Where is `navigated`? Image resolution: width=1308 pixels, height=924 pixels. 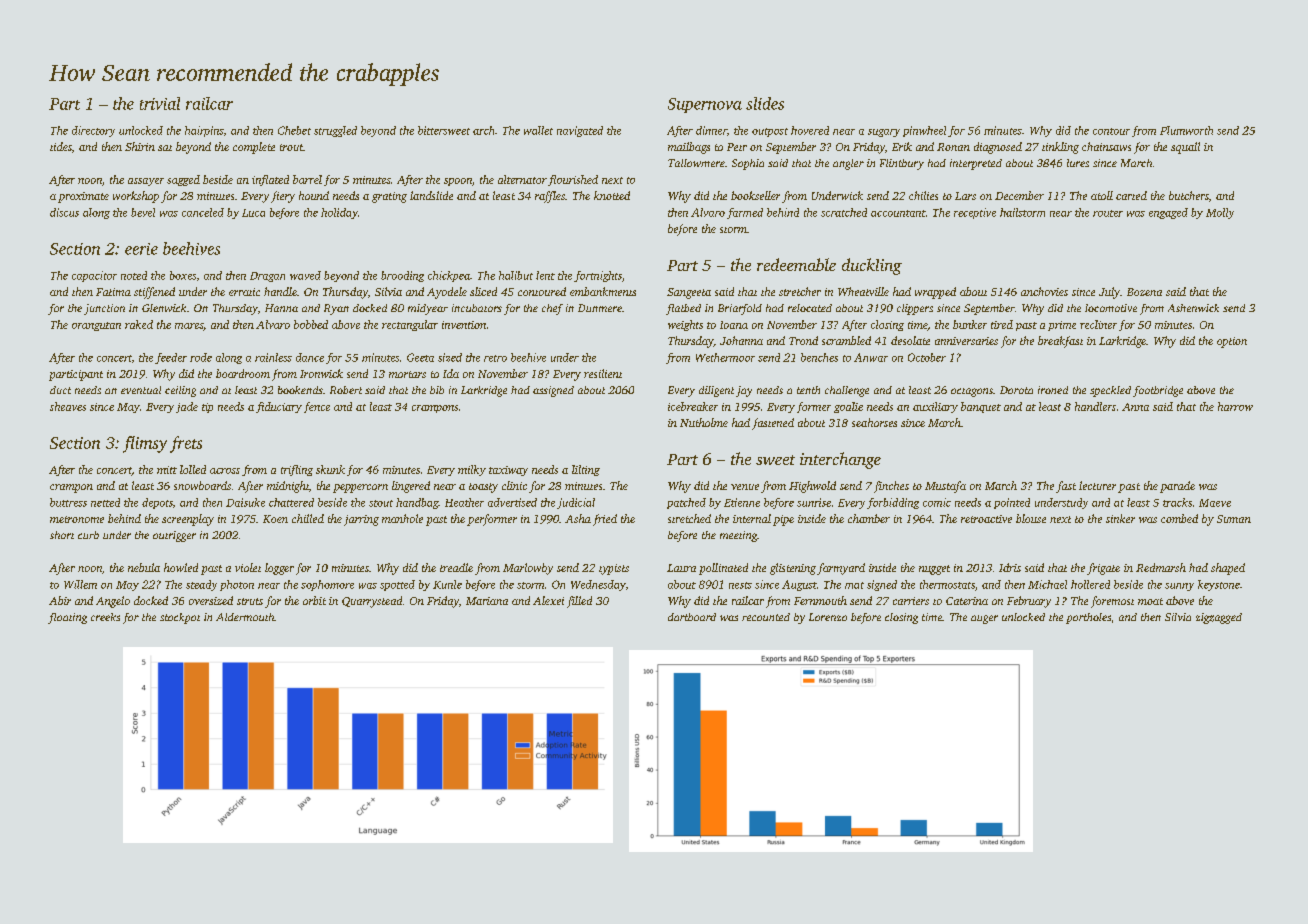 navigated is located at coordinates (580, 131).
